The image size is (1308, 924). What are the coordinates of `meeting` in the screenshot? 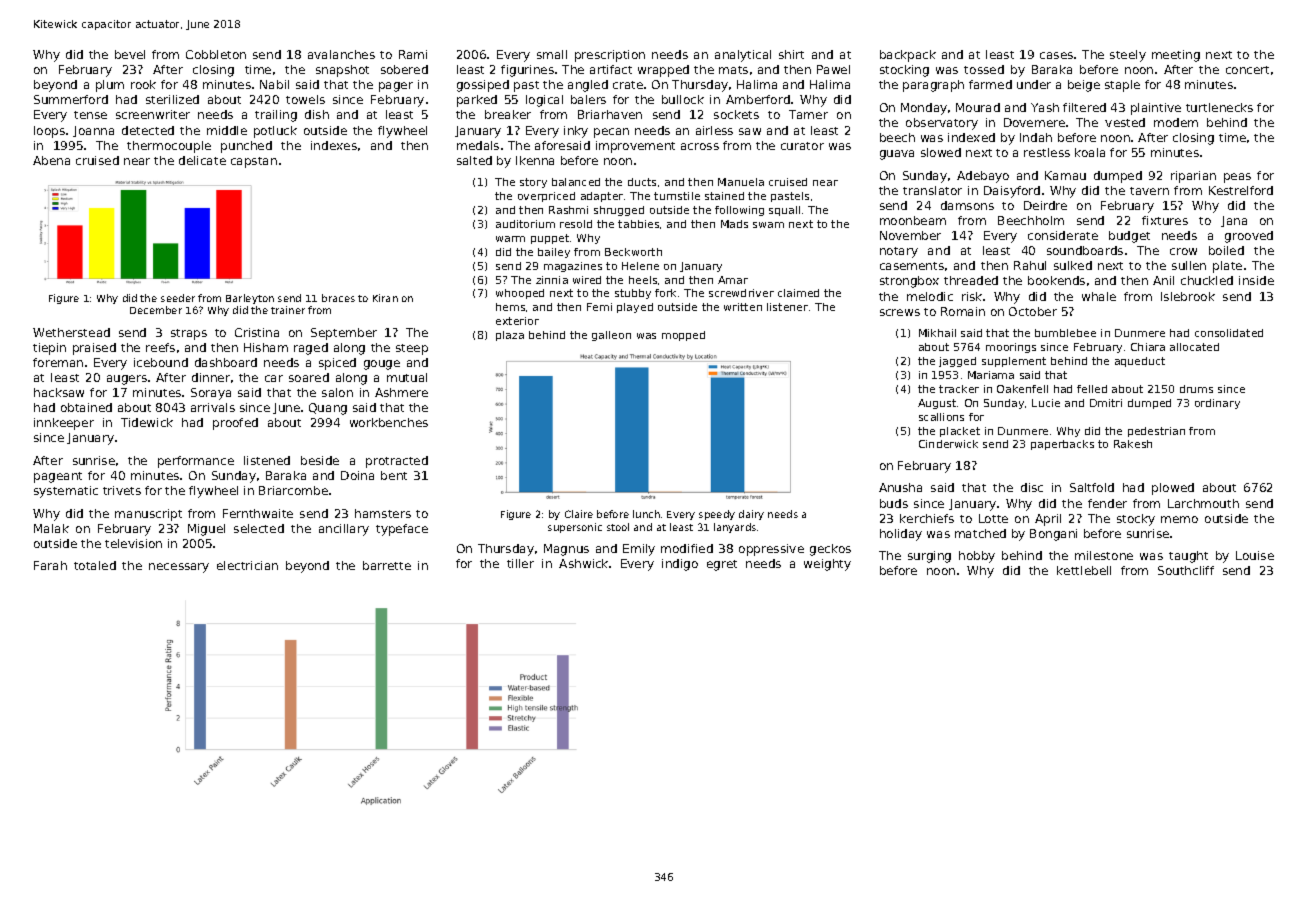 It's located at (1176, 56).
